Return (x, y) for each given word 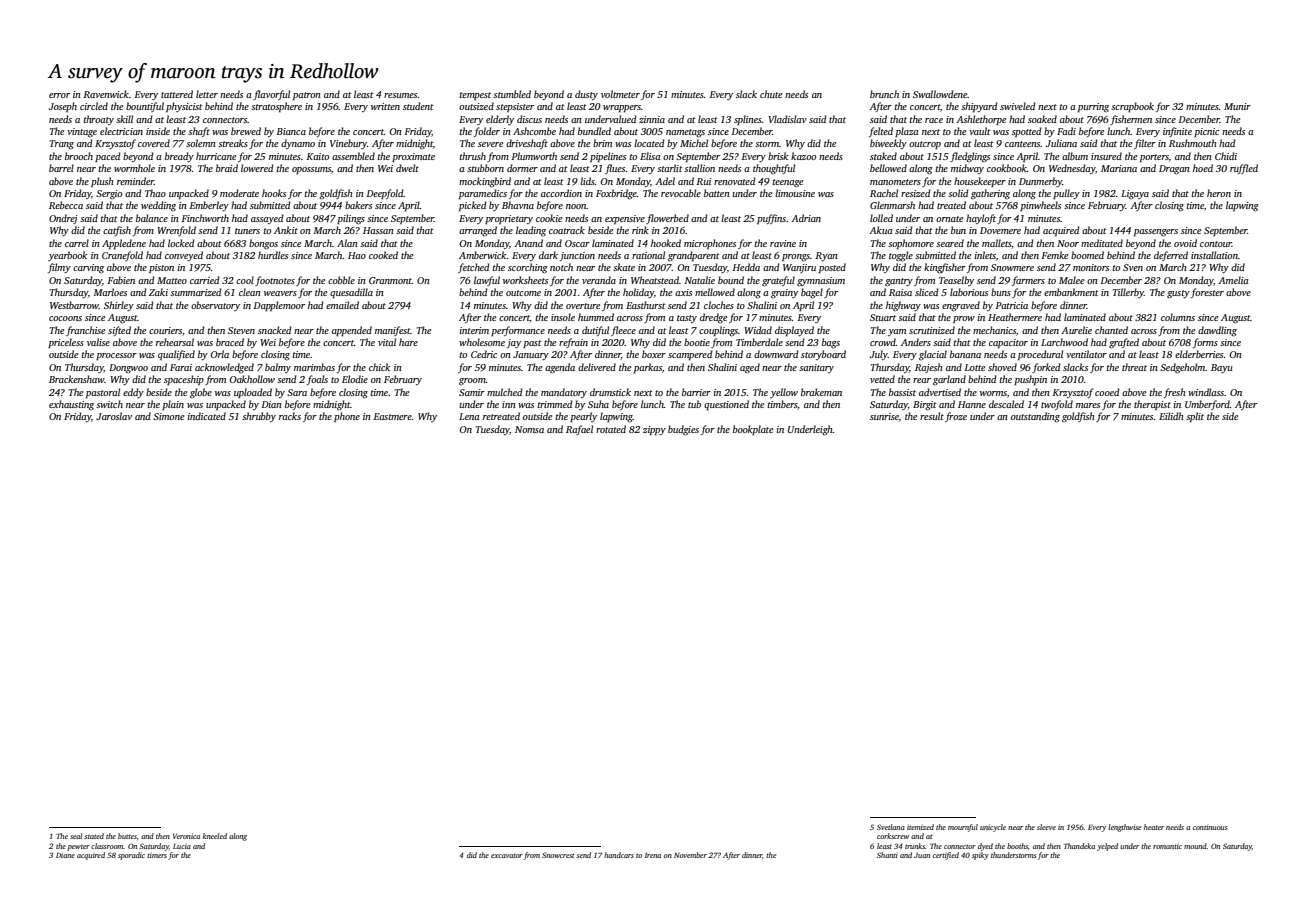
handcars (619, 855)
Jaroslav (114, 416)
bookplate (753, 430)
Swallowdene (940, 94)
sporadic (131, 856)
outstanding (1035, 417)
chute (771, 94)
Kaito (318, 156)
